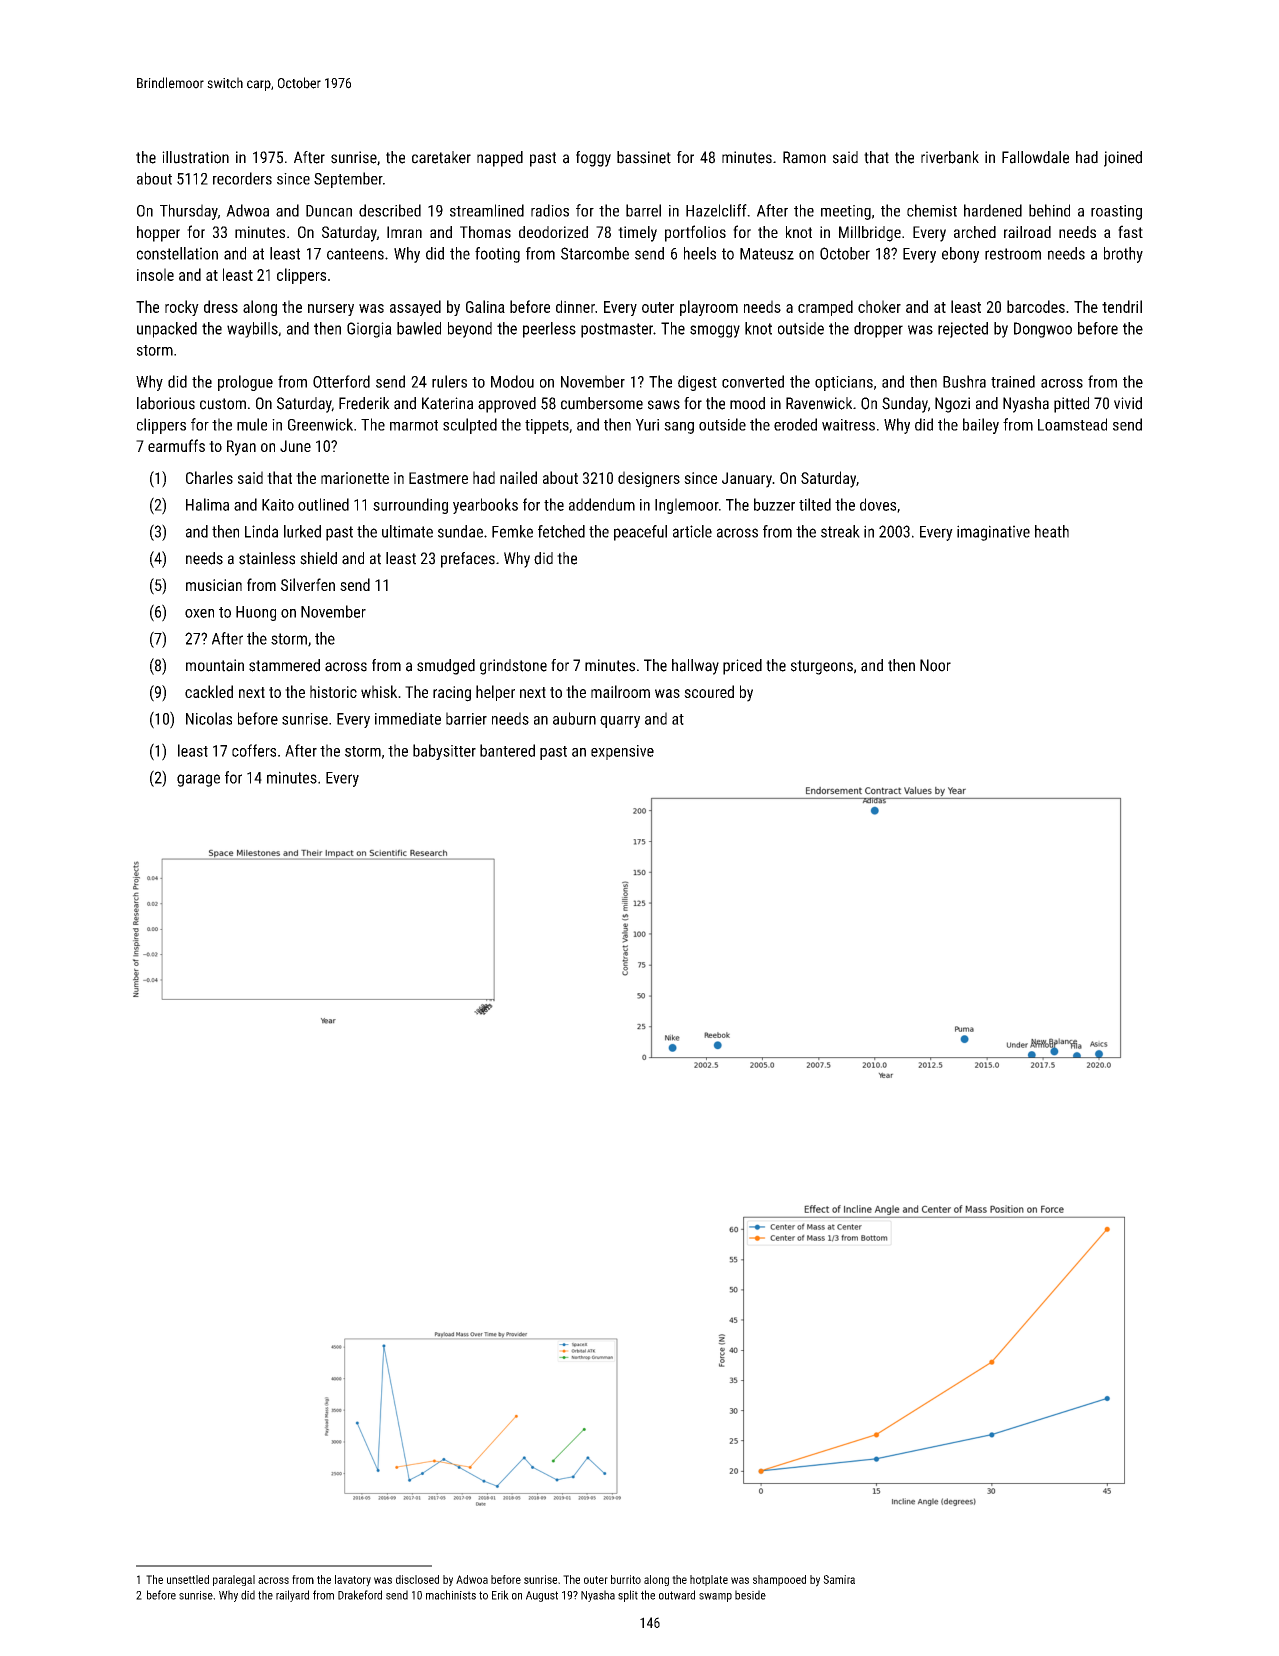 The image size is (1279, 1656). What do you see at coordinates (647, 425) in the screenshot?
I see `Yuri` at bounding box center [647, 425].
